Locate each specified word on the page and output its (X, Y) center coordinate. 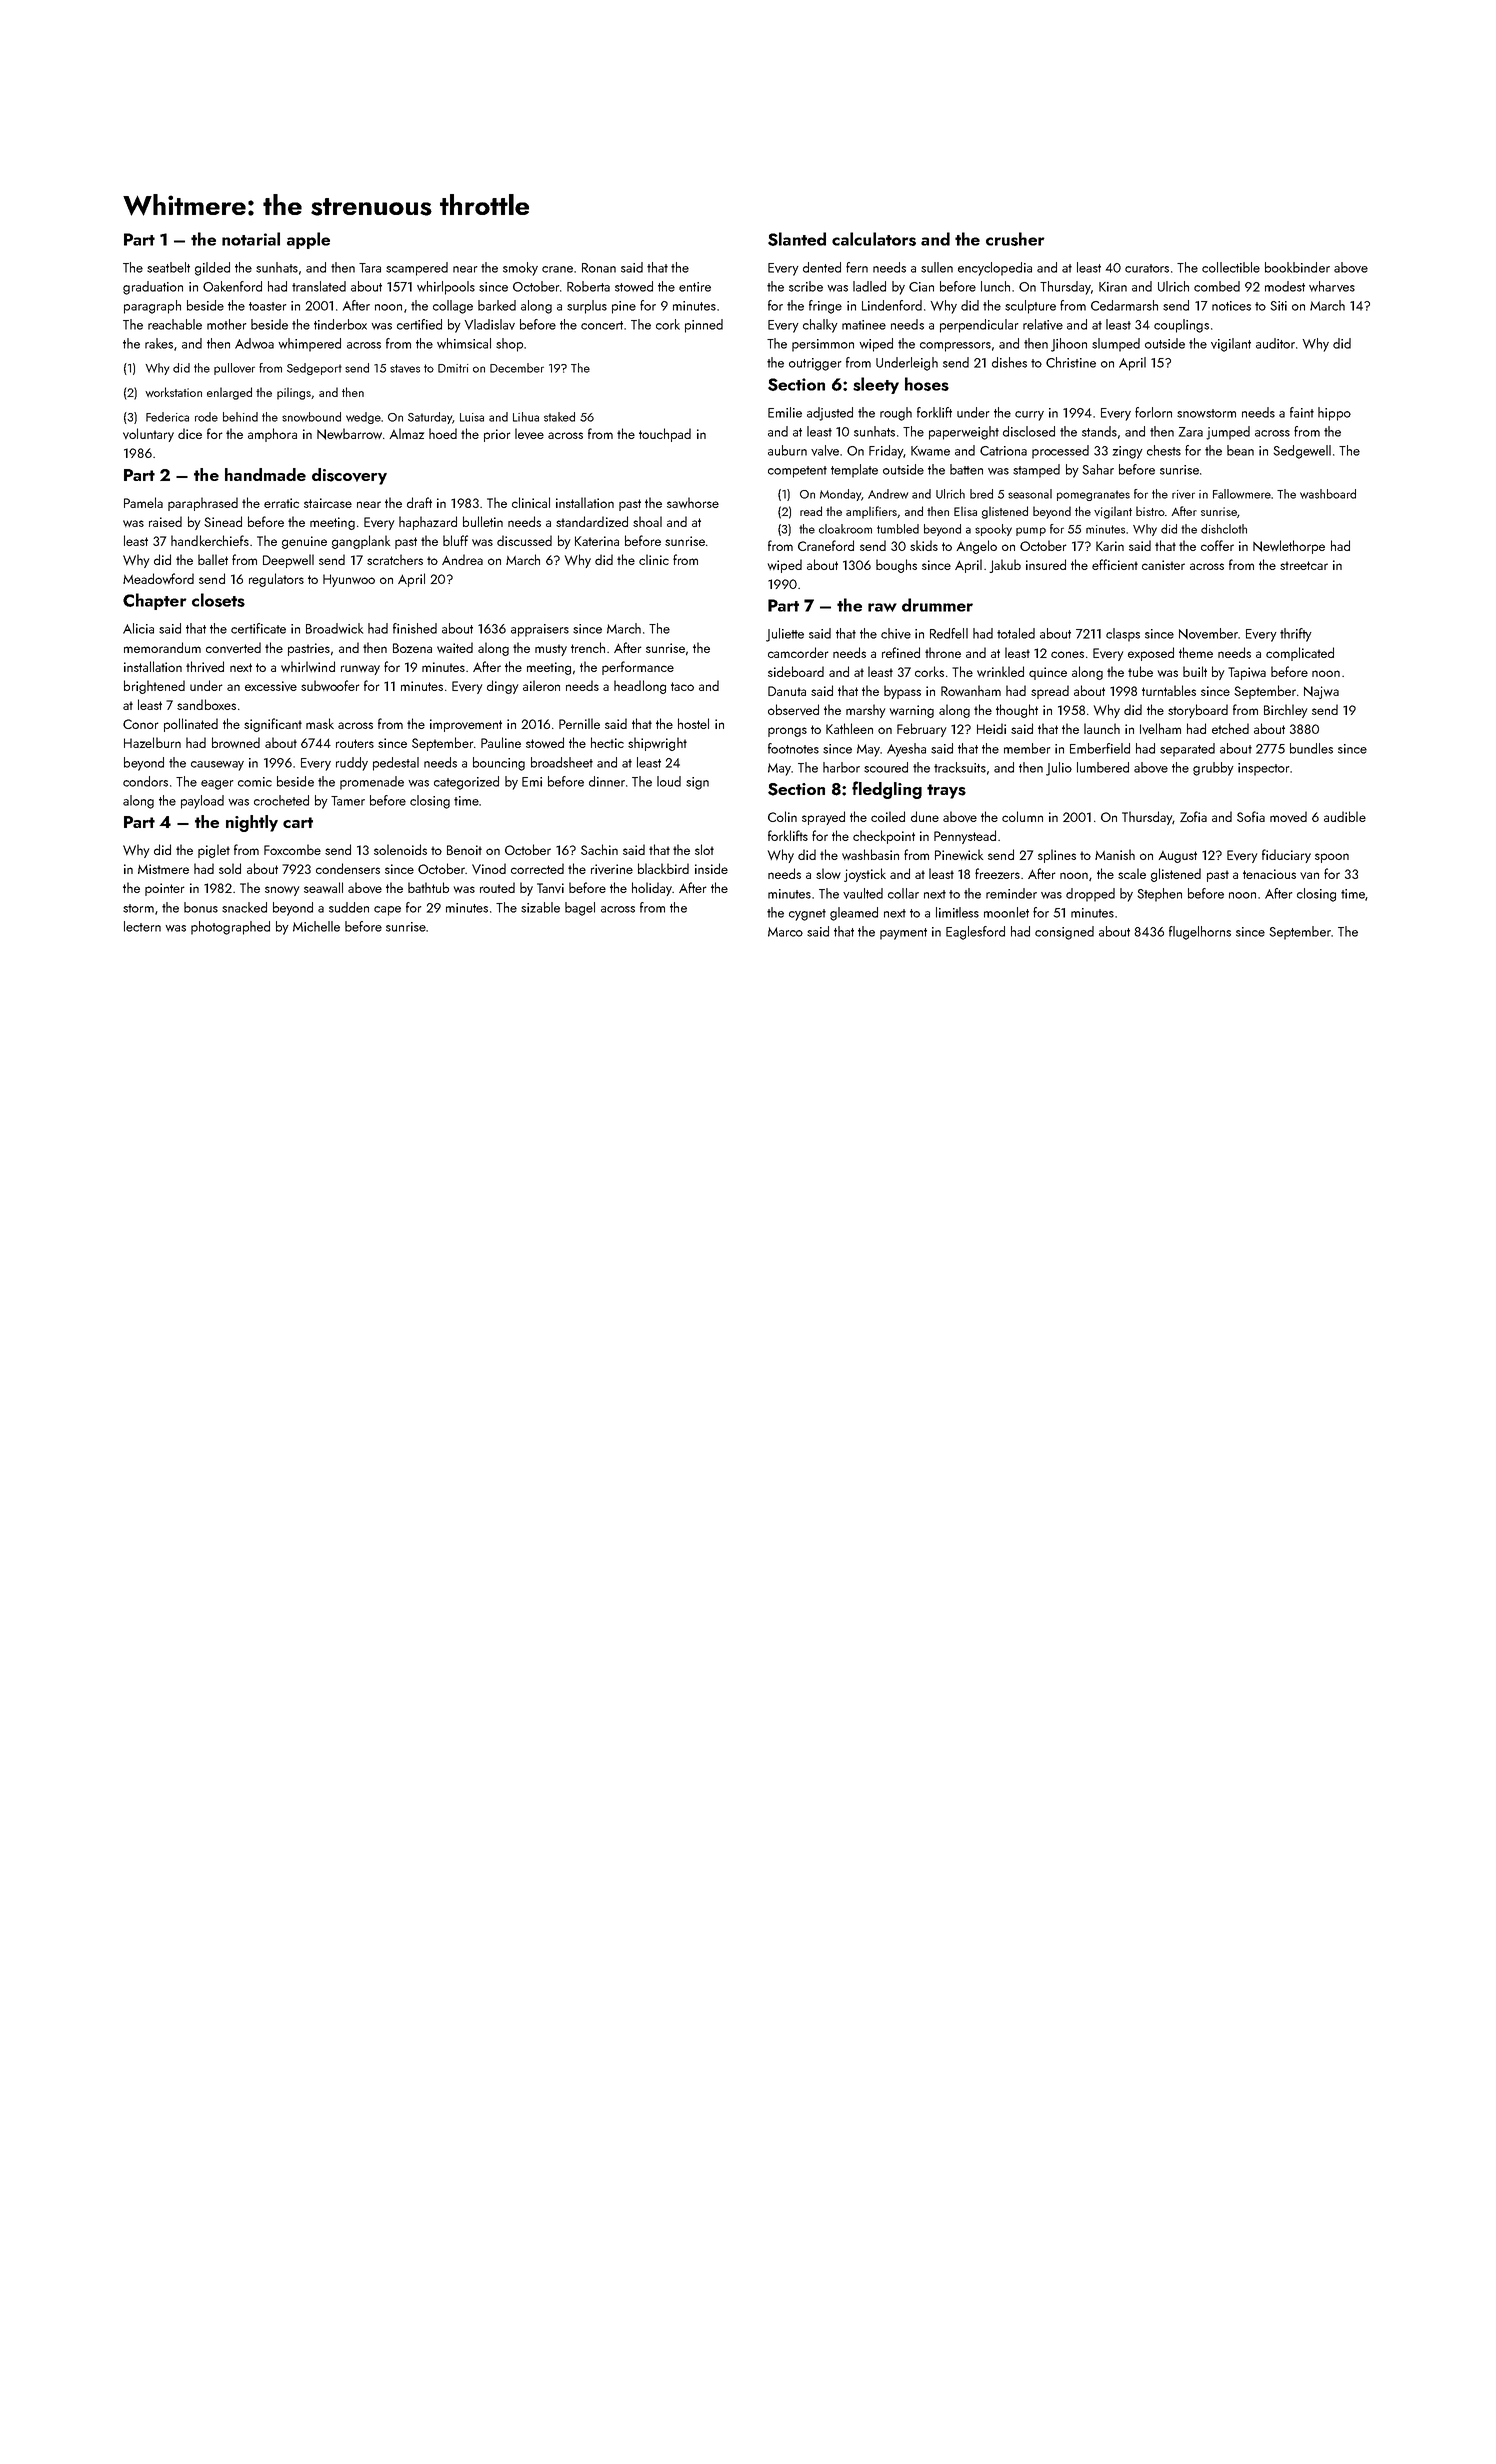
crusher (1015, 239)
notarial (251, 239)
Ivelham (1160, 728)
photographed (230, 928)
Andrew (888, 494)
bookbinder (1297, 267)
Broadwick (334, 628)
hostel (693, 723)
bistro (1150, 511)
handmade (265, 474)
